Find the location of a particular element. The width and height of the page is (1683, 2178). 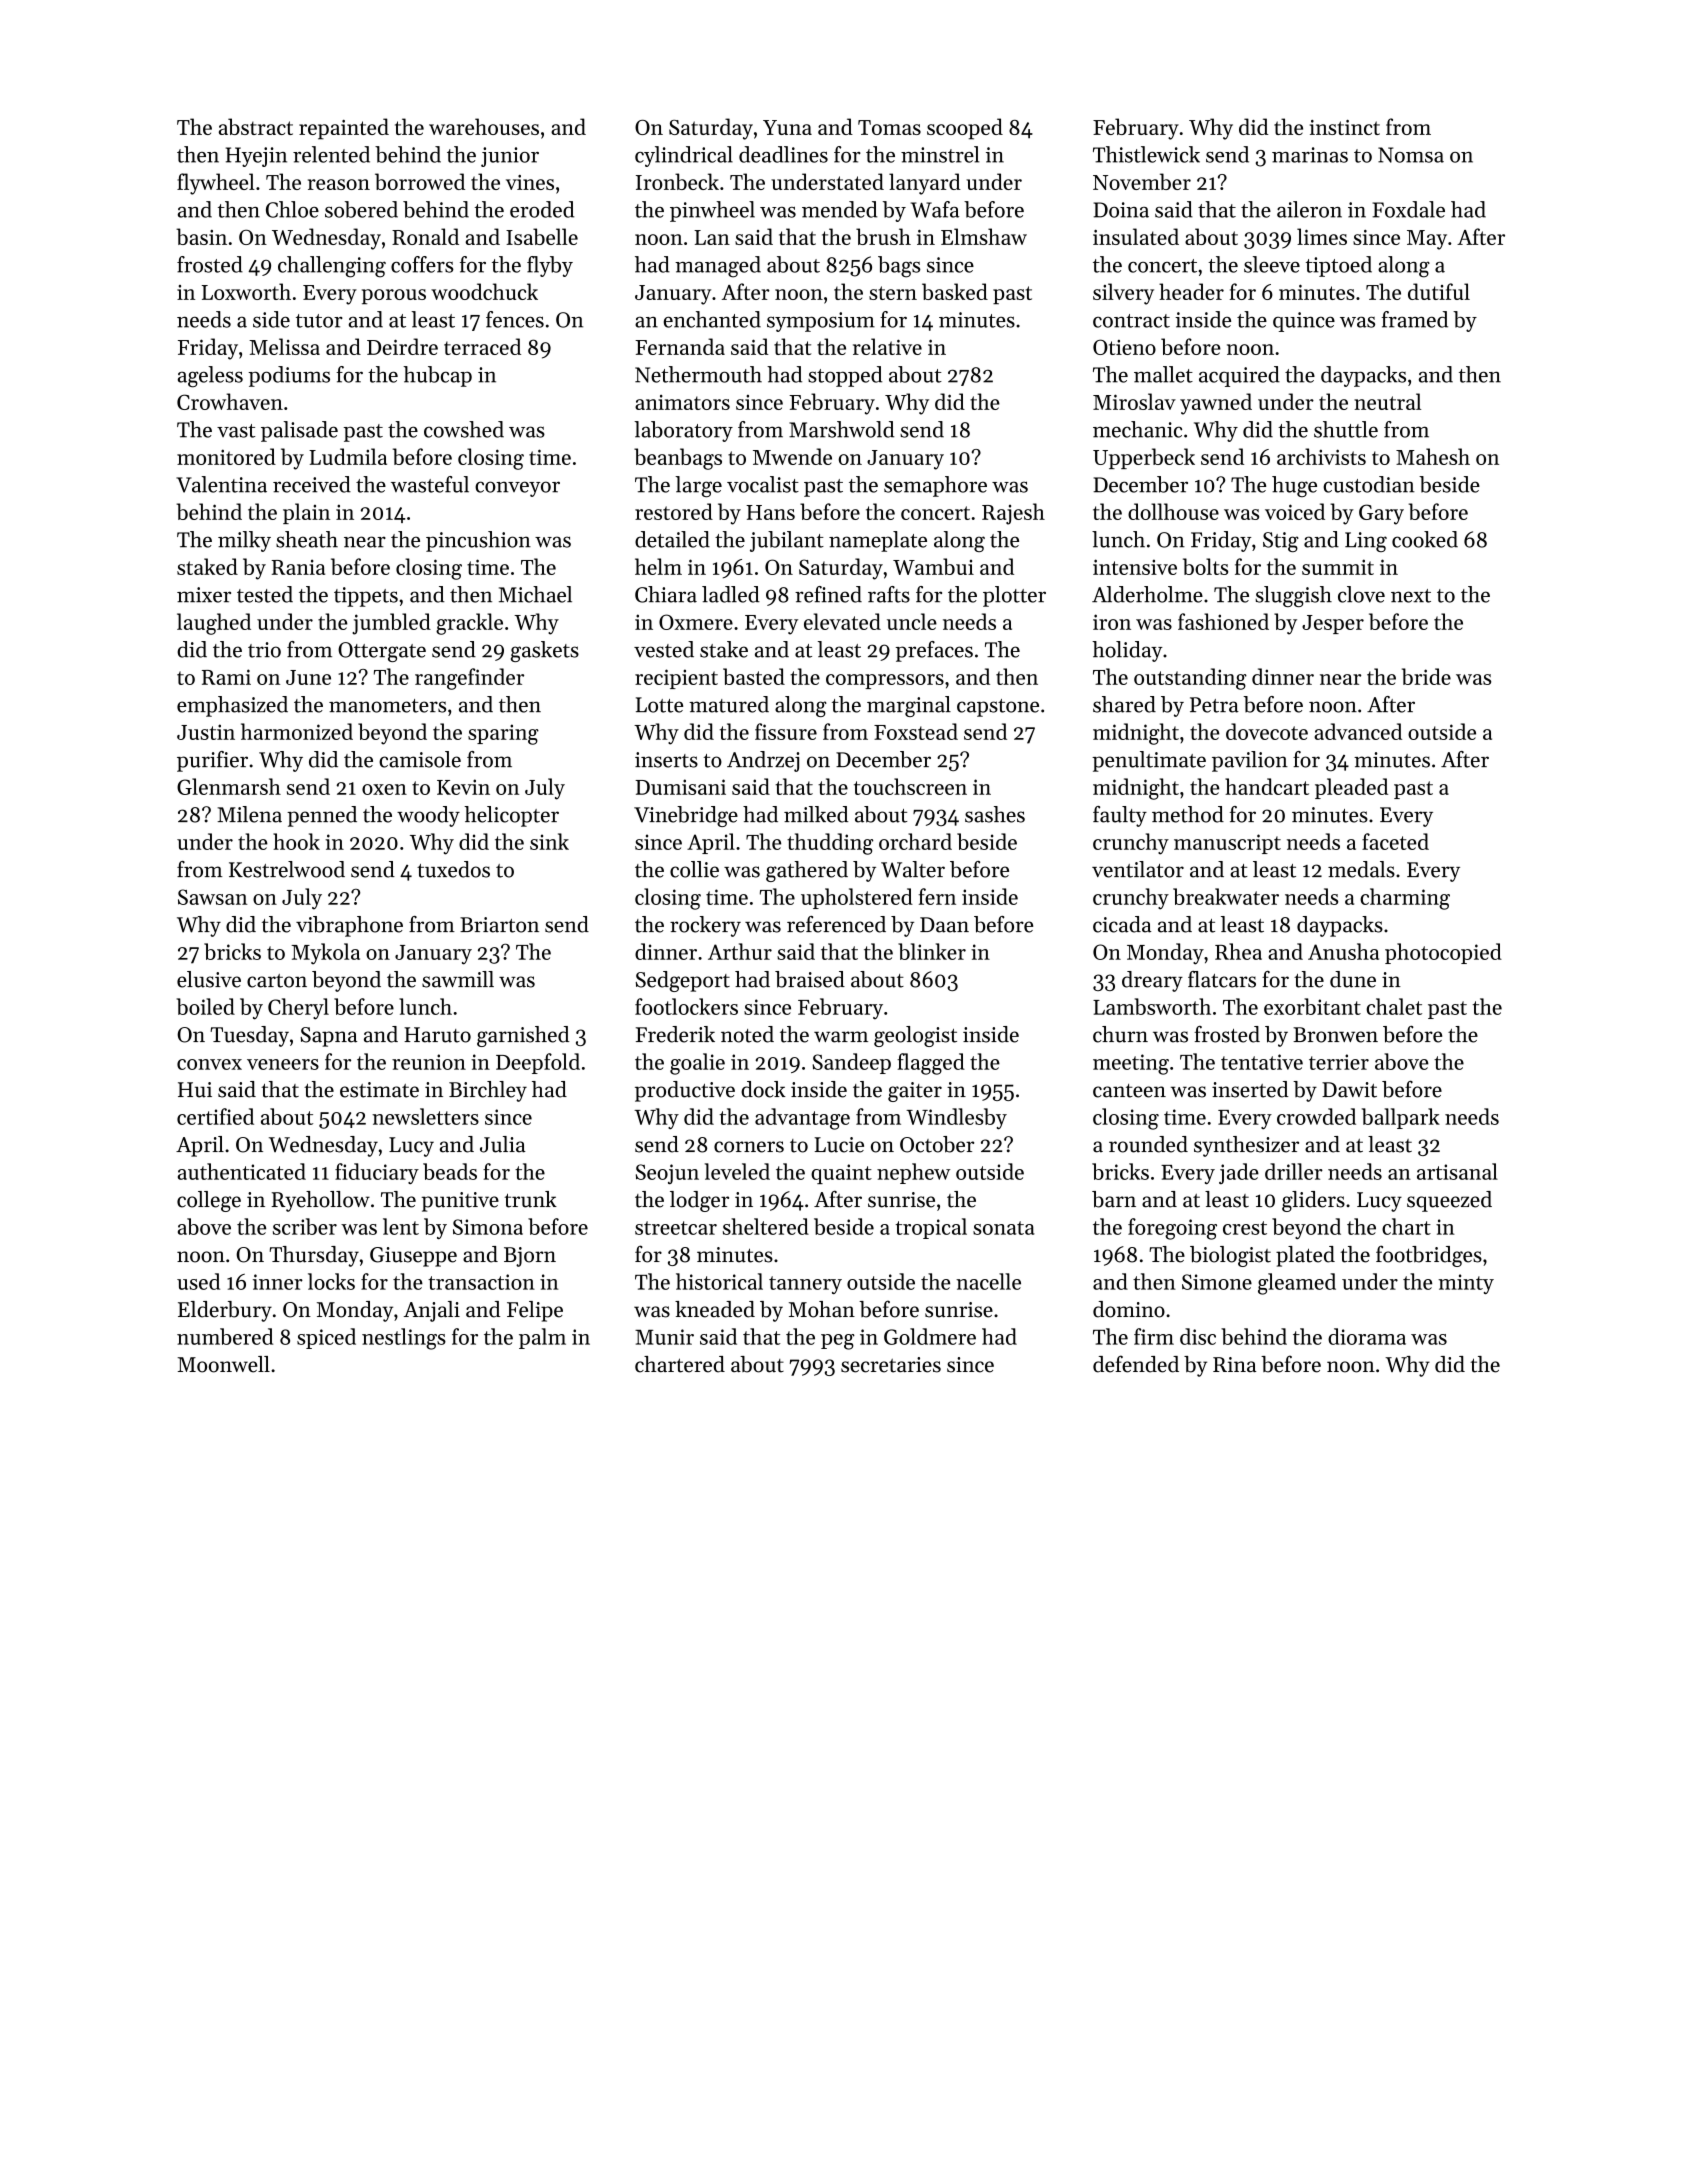

Briarton is located at coordinates (499, 925).
